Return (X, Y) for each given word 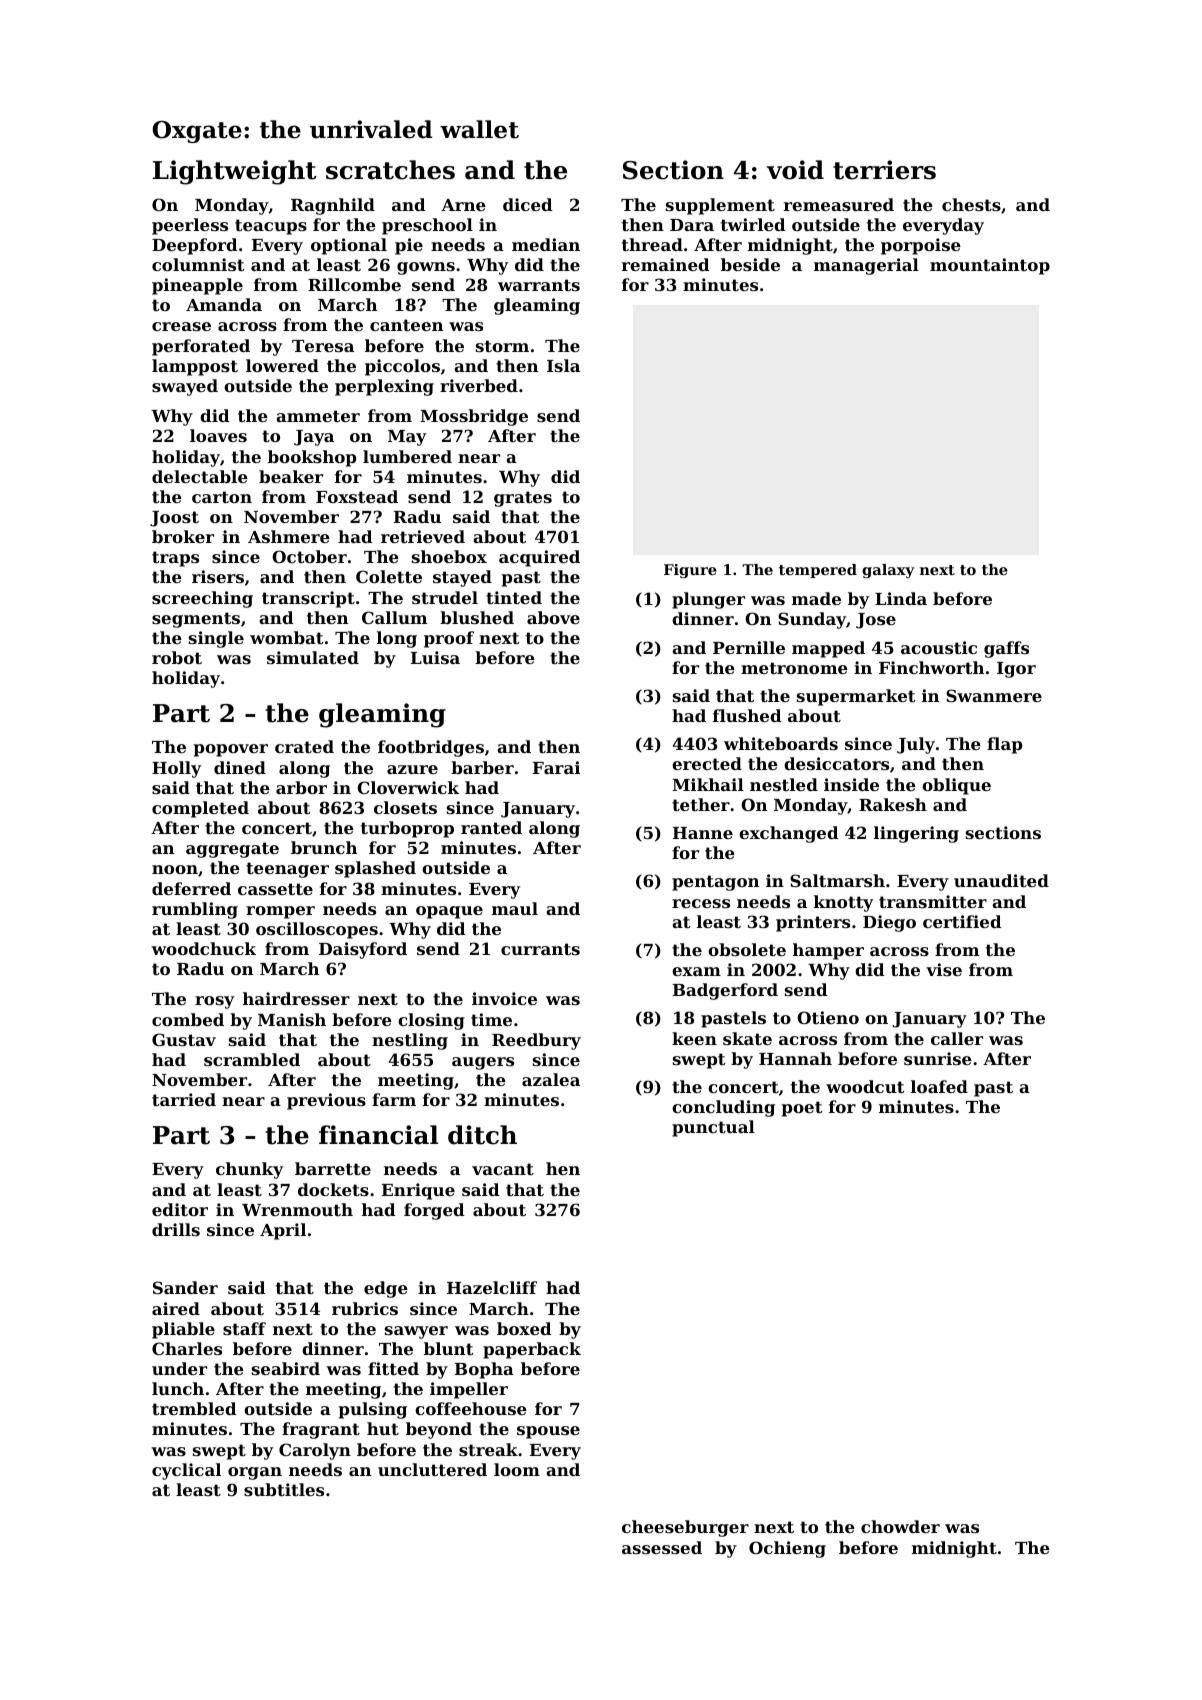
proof (449, 639)
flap (1004, 745)
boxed (524, 1328)
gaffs (1006, 649)
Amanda (224, 304)
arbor (301, 787)
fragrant (321, 1430)
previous (326, 1101)
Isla (563, 365)
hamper (828, 951)
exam (696, 971)
